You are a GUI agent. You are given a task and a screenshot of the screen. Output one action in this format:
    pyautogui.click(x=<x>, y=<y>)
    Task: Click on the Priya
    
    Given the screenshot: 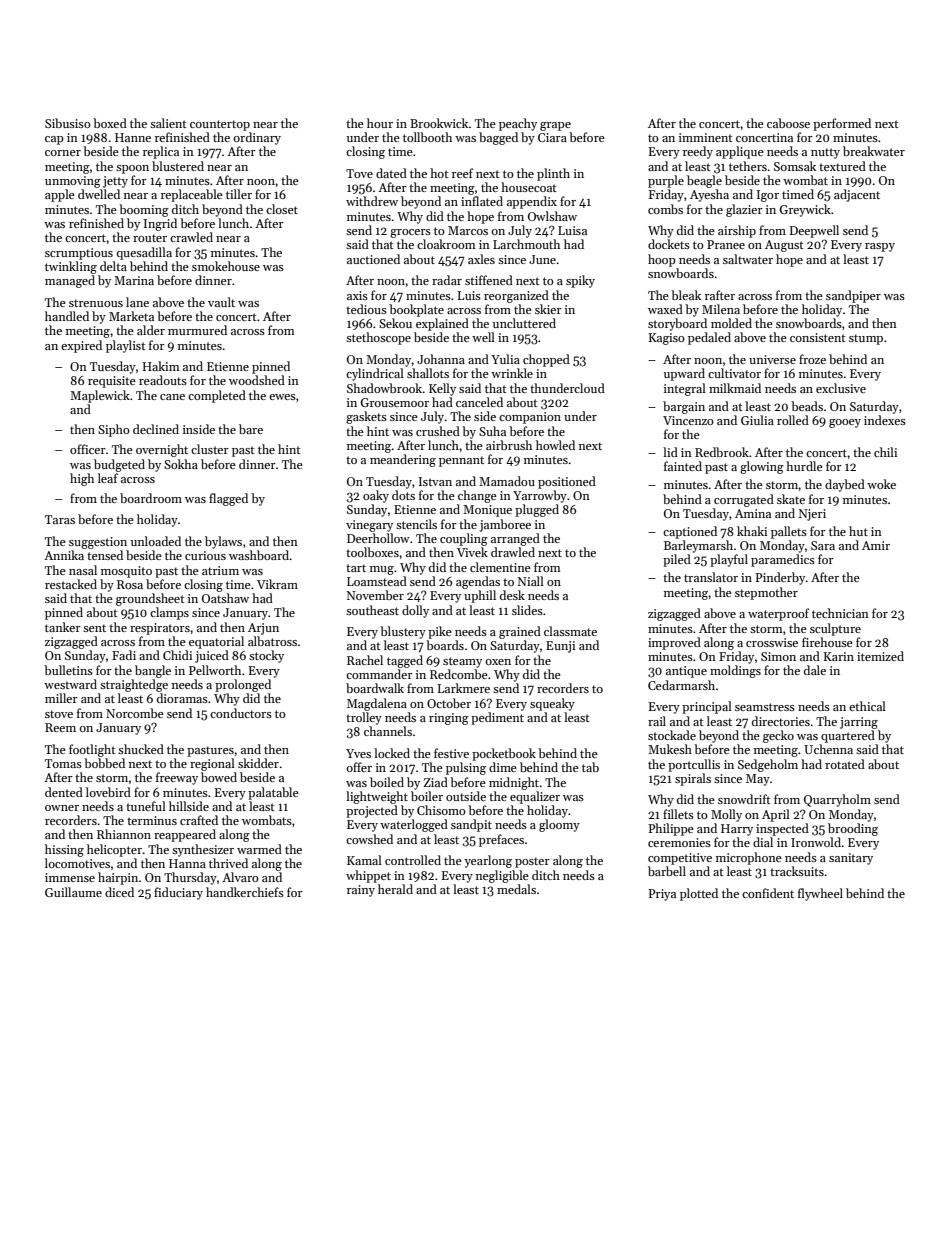 What is the action you would take?
    pyautogui.click(x=662, y=895)
